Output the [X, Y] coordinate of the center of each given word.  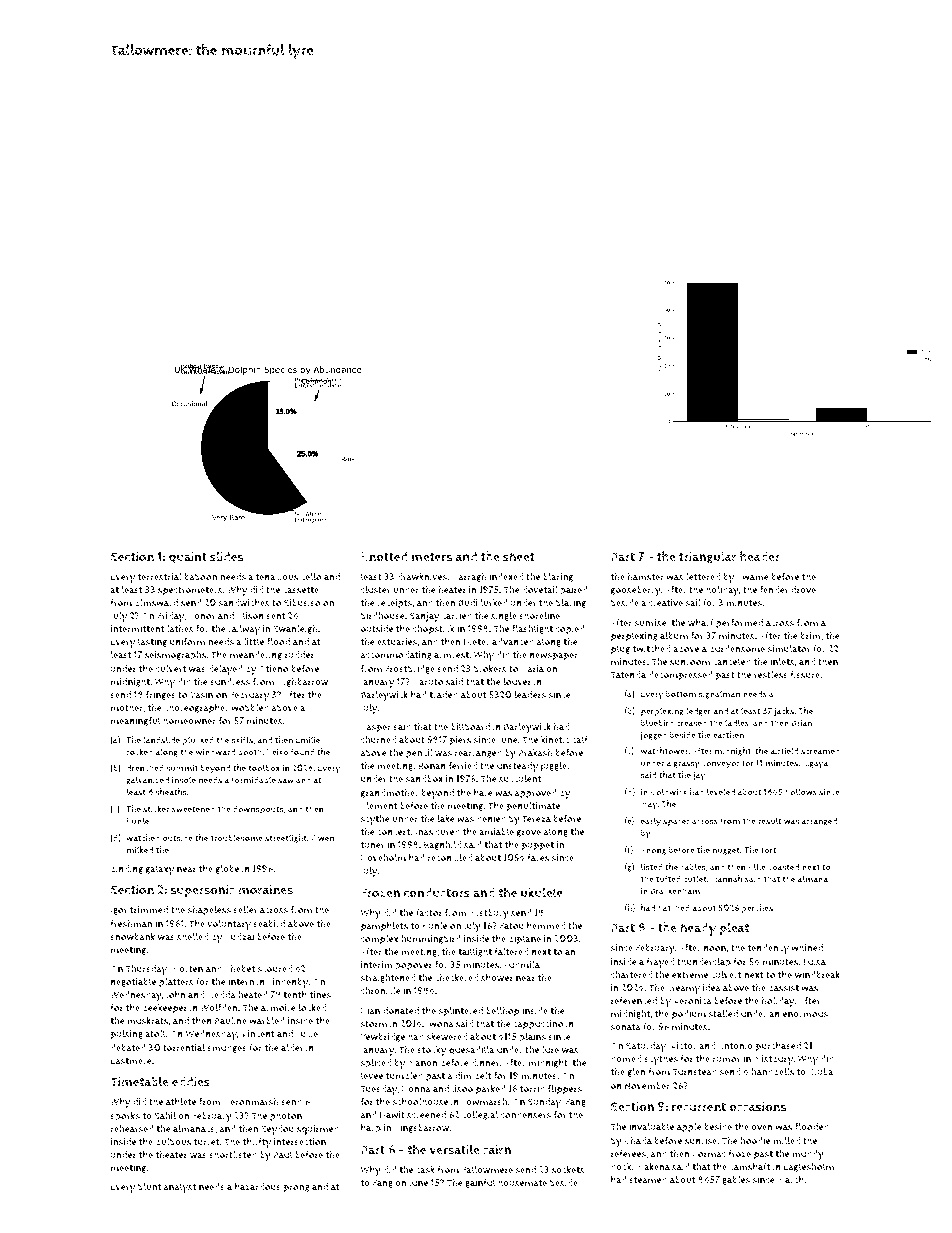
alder [292, 1048]
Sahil [165, 1116]
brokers [490, 669]
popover [413, 967]
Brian [802, 723]
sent [276, 616]
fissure [805, 675]
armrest [451, 655]
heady [698, 929]
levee [372, 1075]
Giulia [821, 1072]
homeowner [189, 721]
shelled [192, 937]
